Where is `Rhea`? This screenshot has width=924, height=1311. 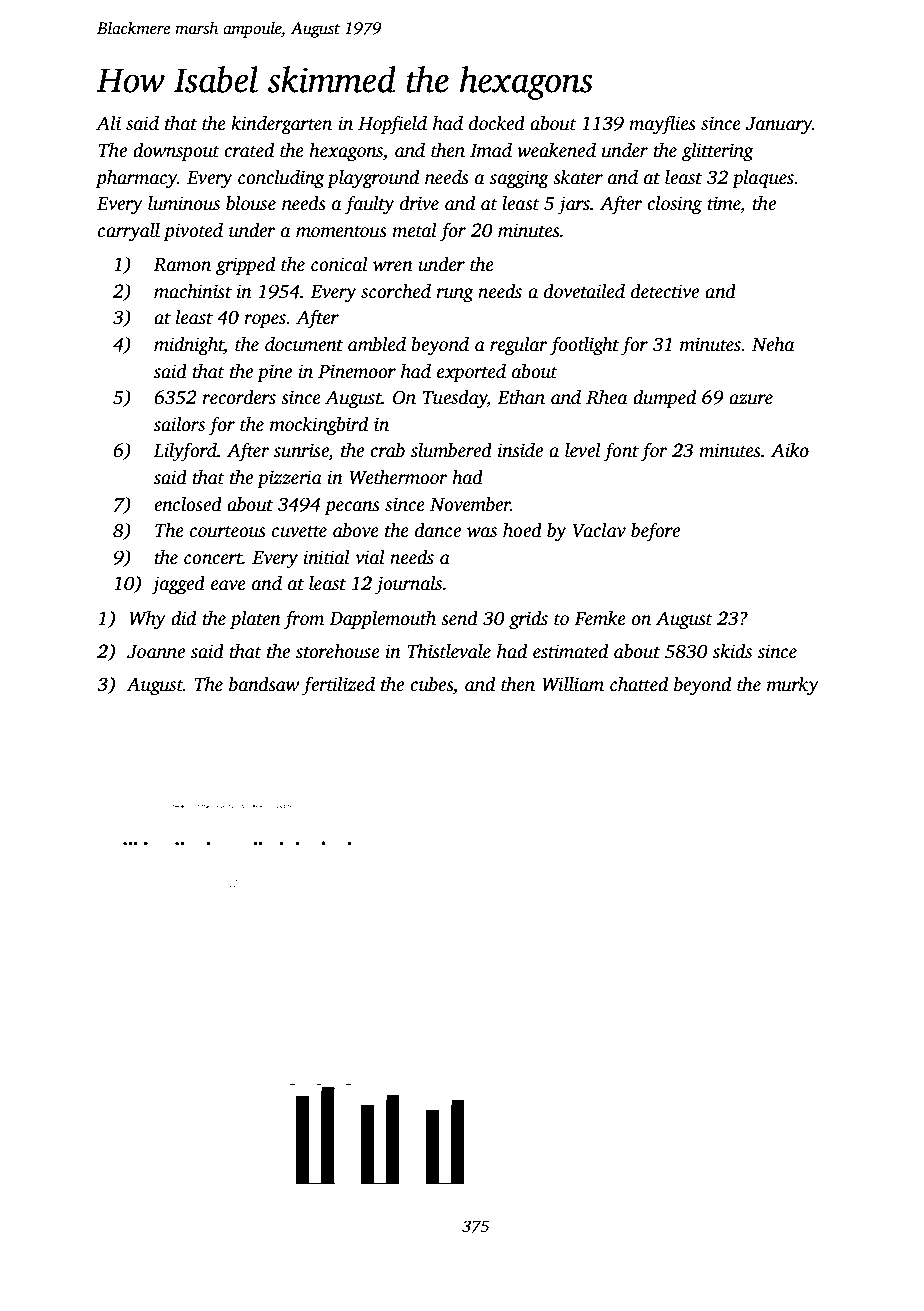
Rhea is located at coordinates (607, 397).
